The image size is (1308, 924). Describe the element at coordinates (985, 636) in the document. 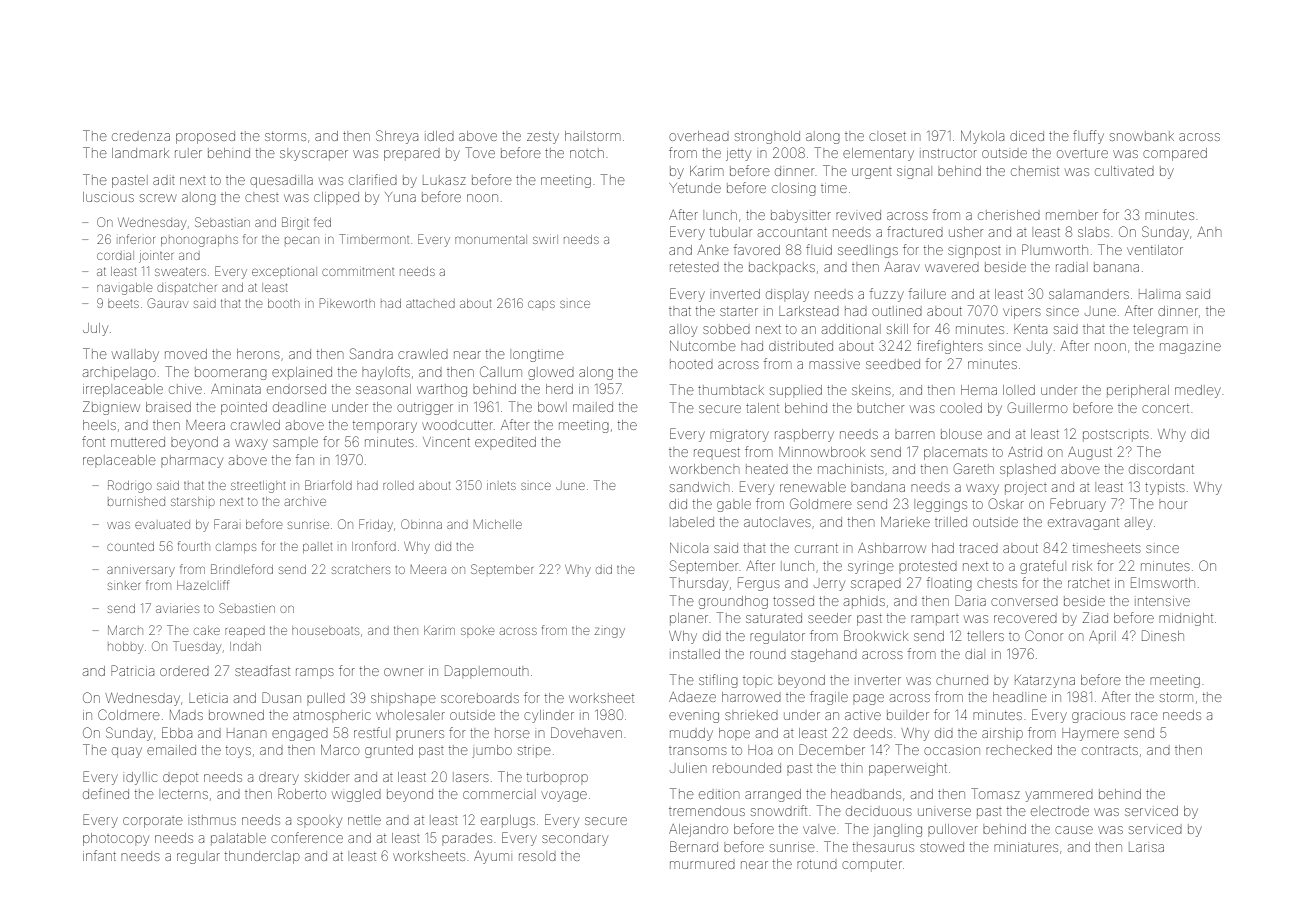

I see `tellers` at that location.
